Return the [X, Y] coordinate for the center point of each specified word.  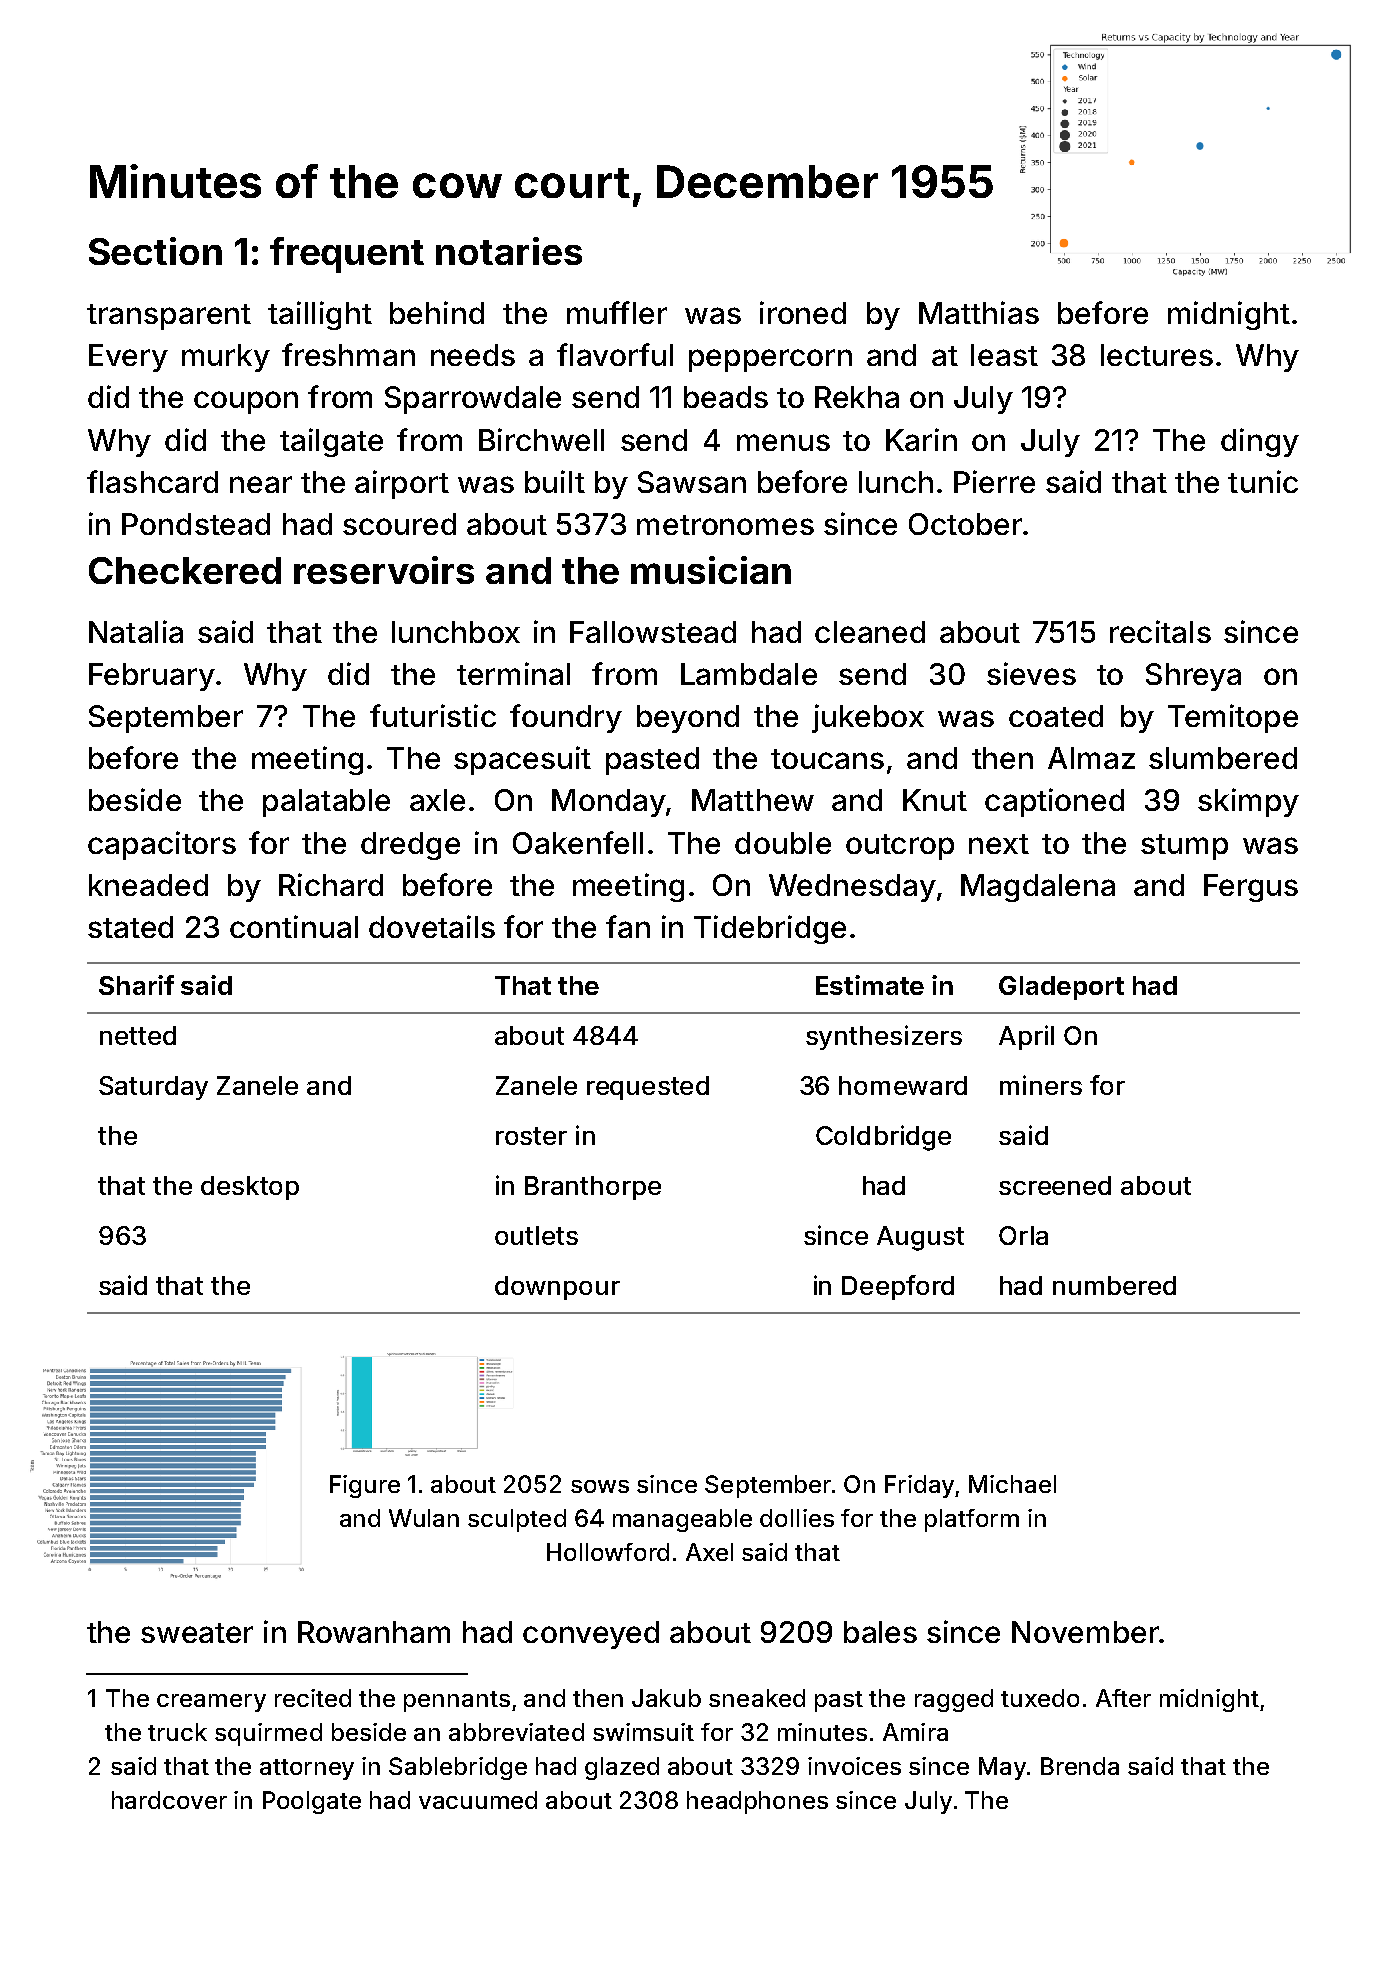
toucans [827, 759]
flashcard [152, 481]
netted [138, 1035]
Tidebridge [770, 929]
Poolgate [312, 1802]
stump [1184, 847]
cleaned [870, 632]
